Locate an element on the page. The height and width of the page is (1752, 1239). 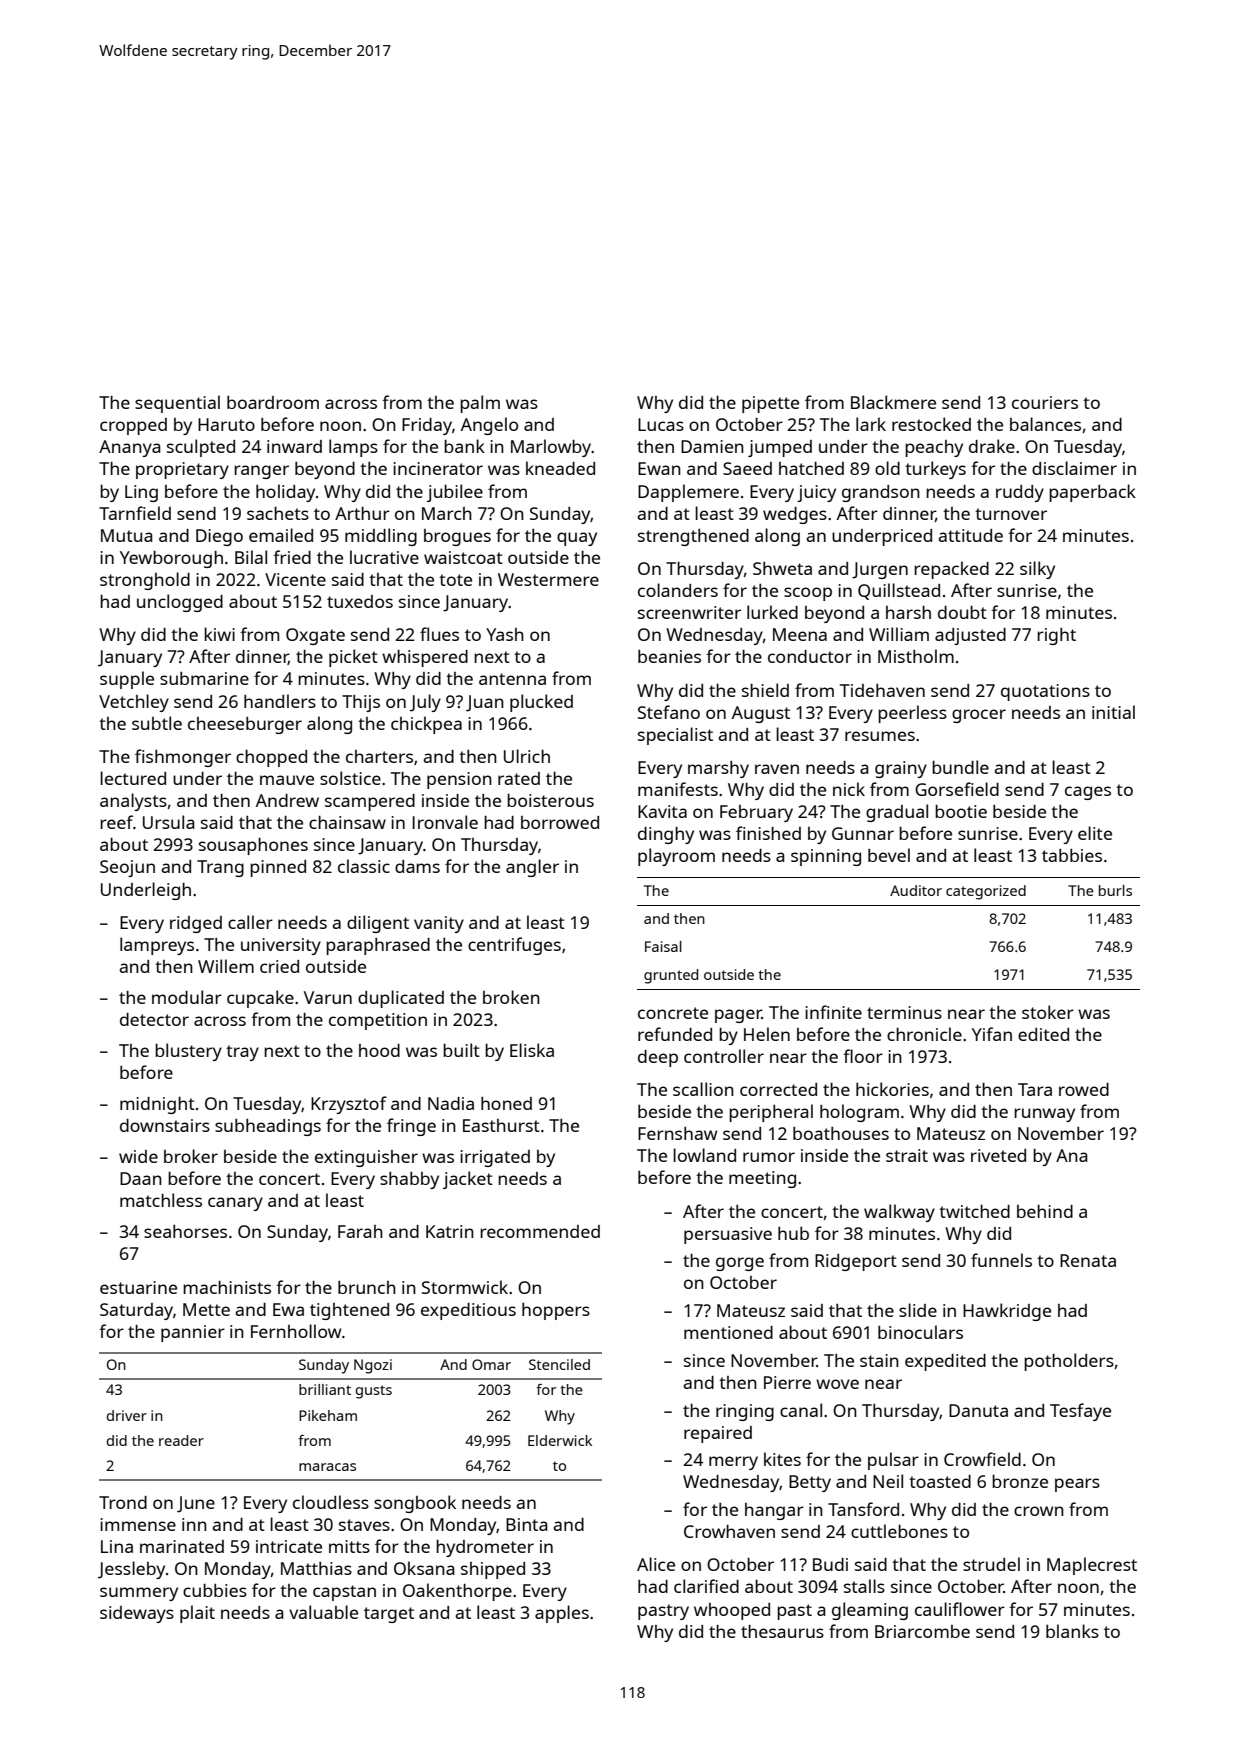
machinists is located at coordinates (227, 1287).
